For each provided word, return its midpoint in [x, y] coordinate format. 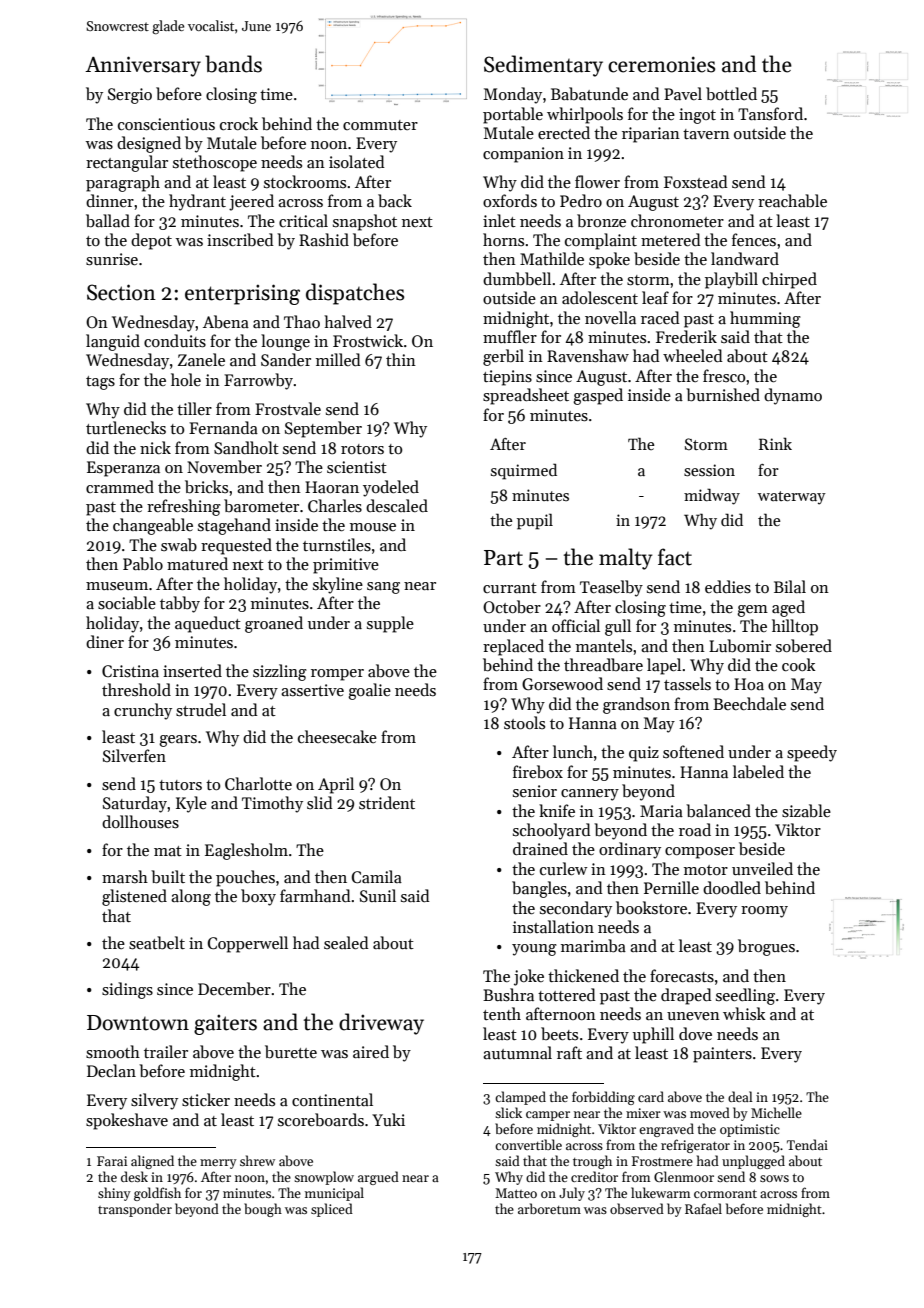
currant [510, 588]
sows [774, 1178]
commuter [380, 125]
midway [712, 496]
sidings [127, 990]
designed [149, 144]
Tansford [770, 114]
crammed [120, 486]
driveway [381, 1024]
